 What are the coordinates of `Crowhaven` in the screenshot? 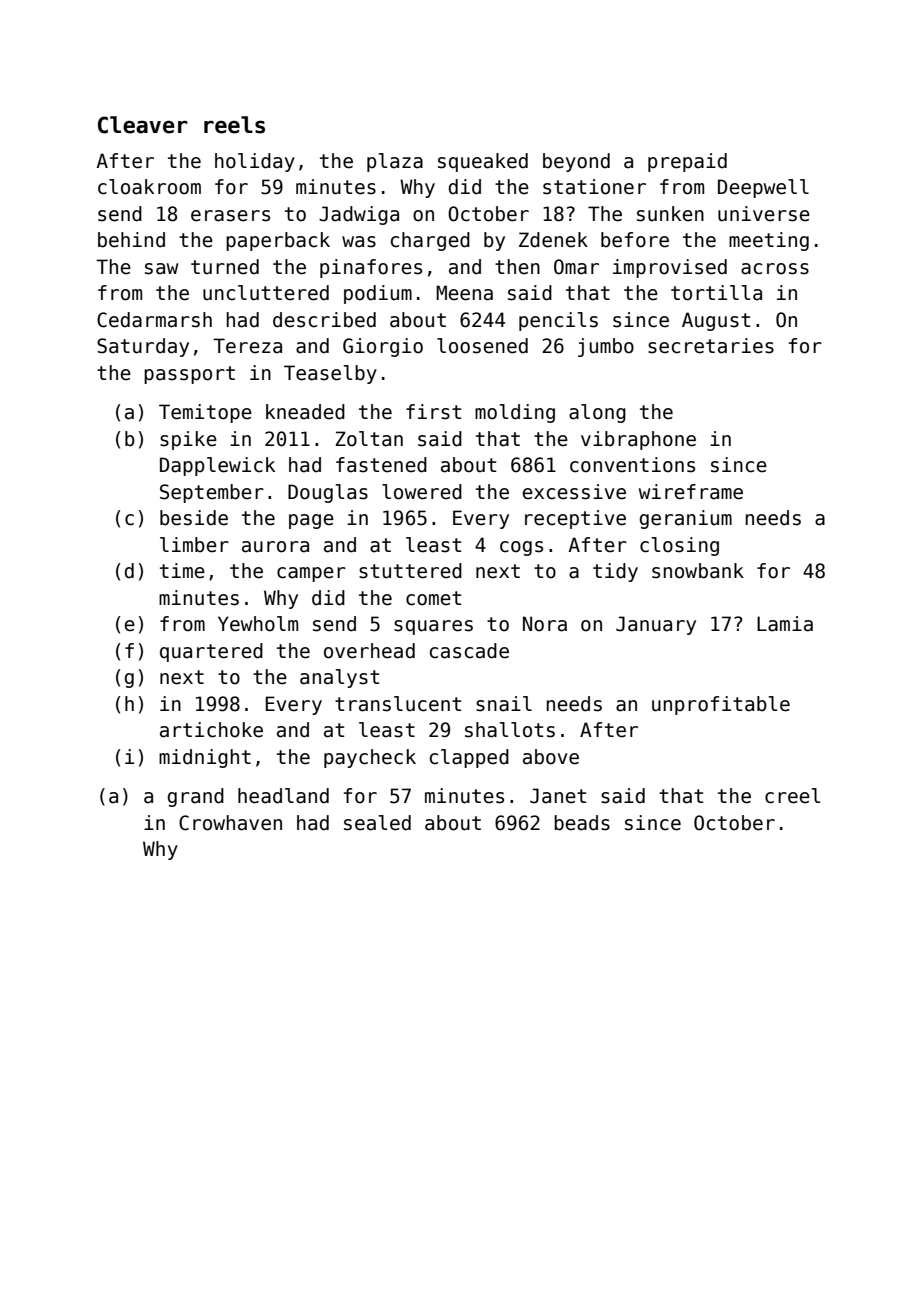 It's located at (230, 823).
